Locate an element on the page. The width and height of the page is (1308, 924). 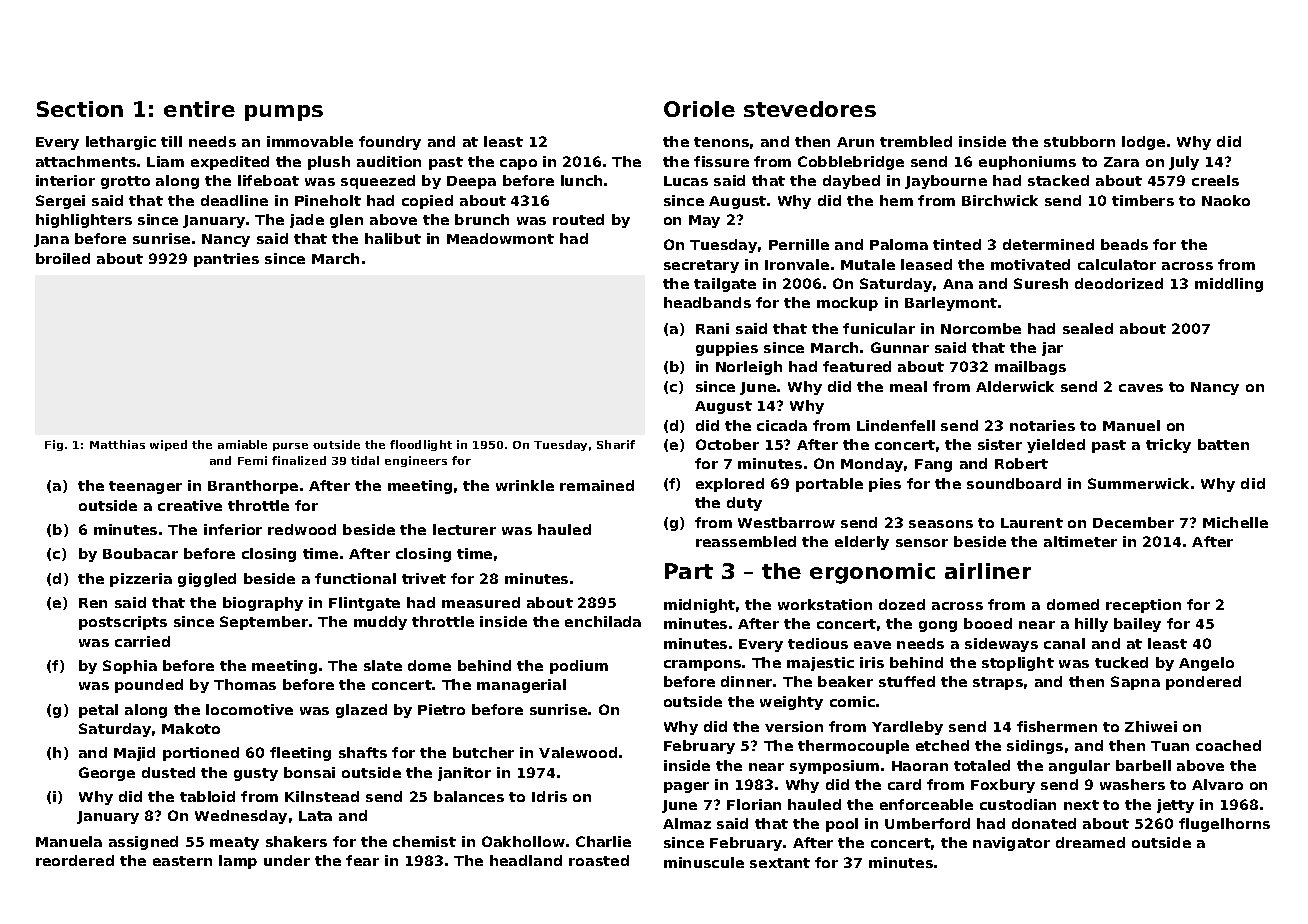
Section is located at coordinates (80, 109).
